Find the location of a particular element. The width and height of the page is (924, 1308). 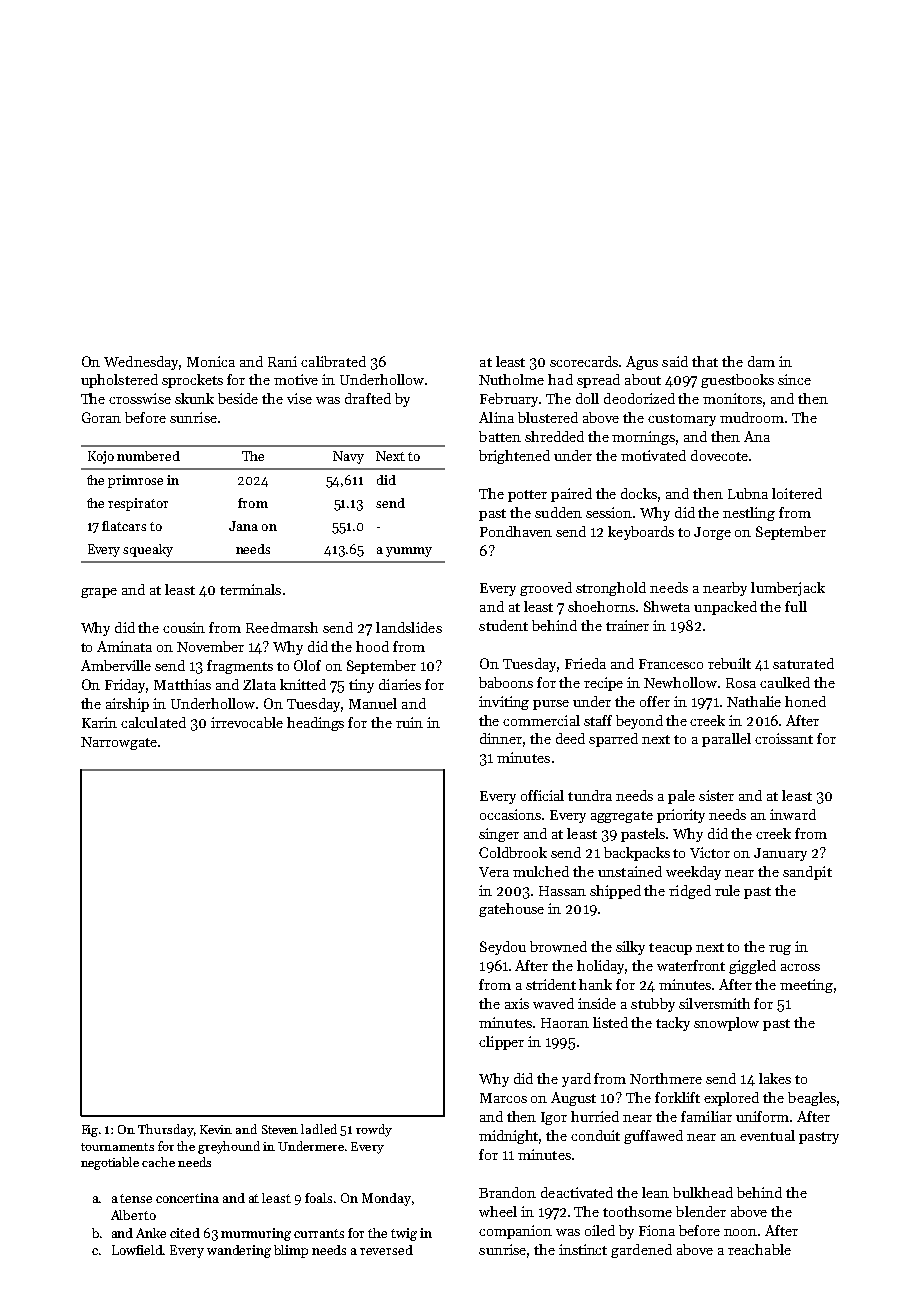

reachable is located at coordinates (759, 1249).
